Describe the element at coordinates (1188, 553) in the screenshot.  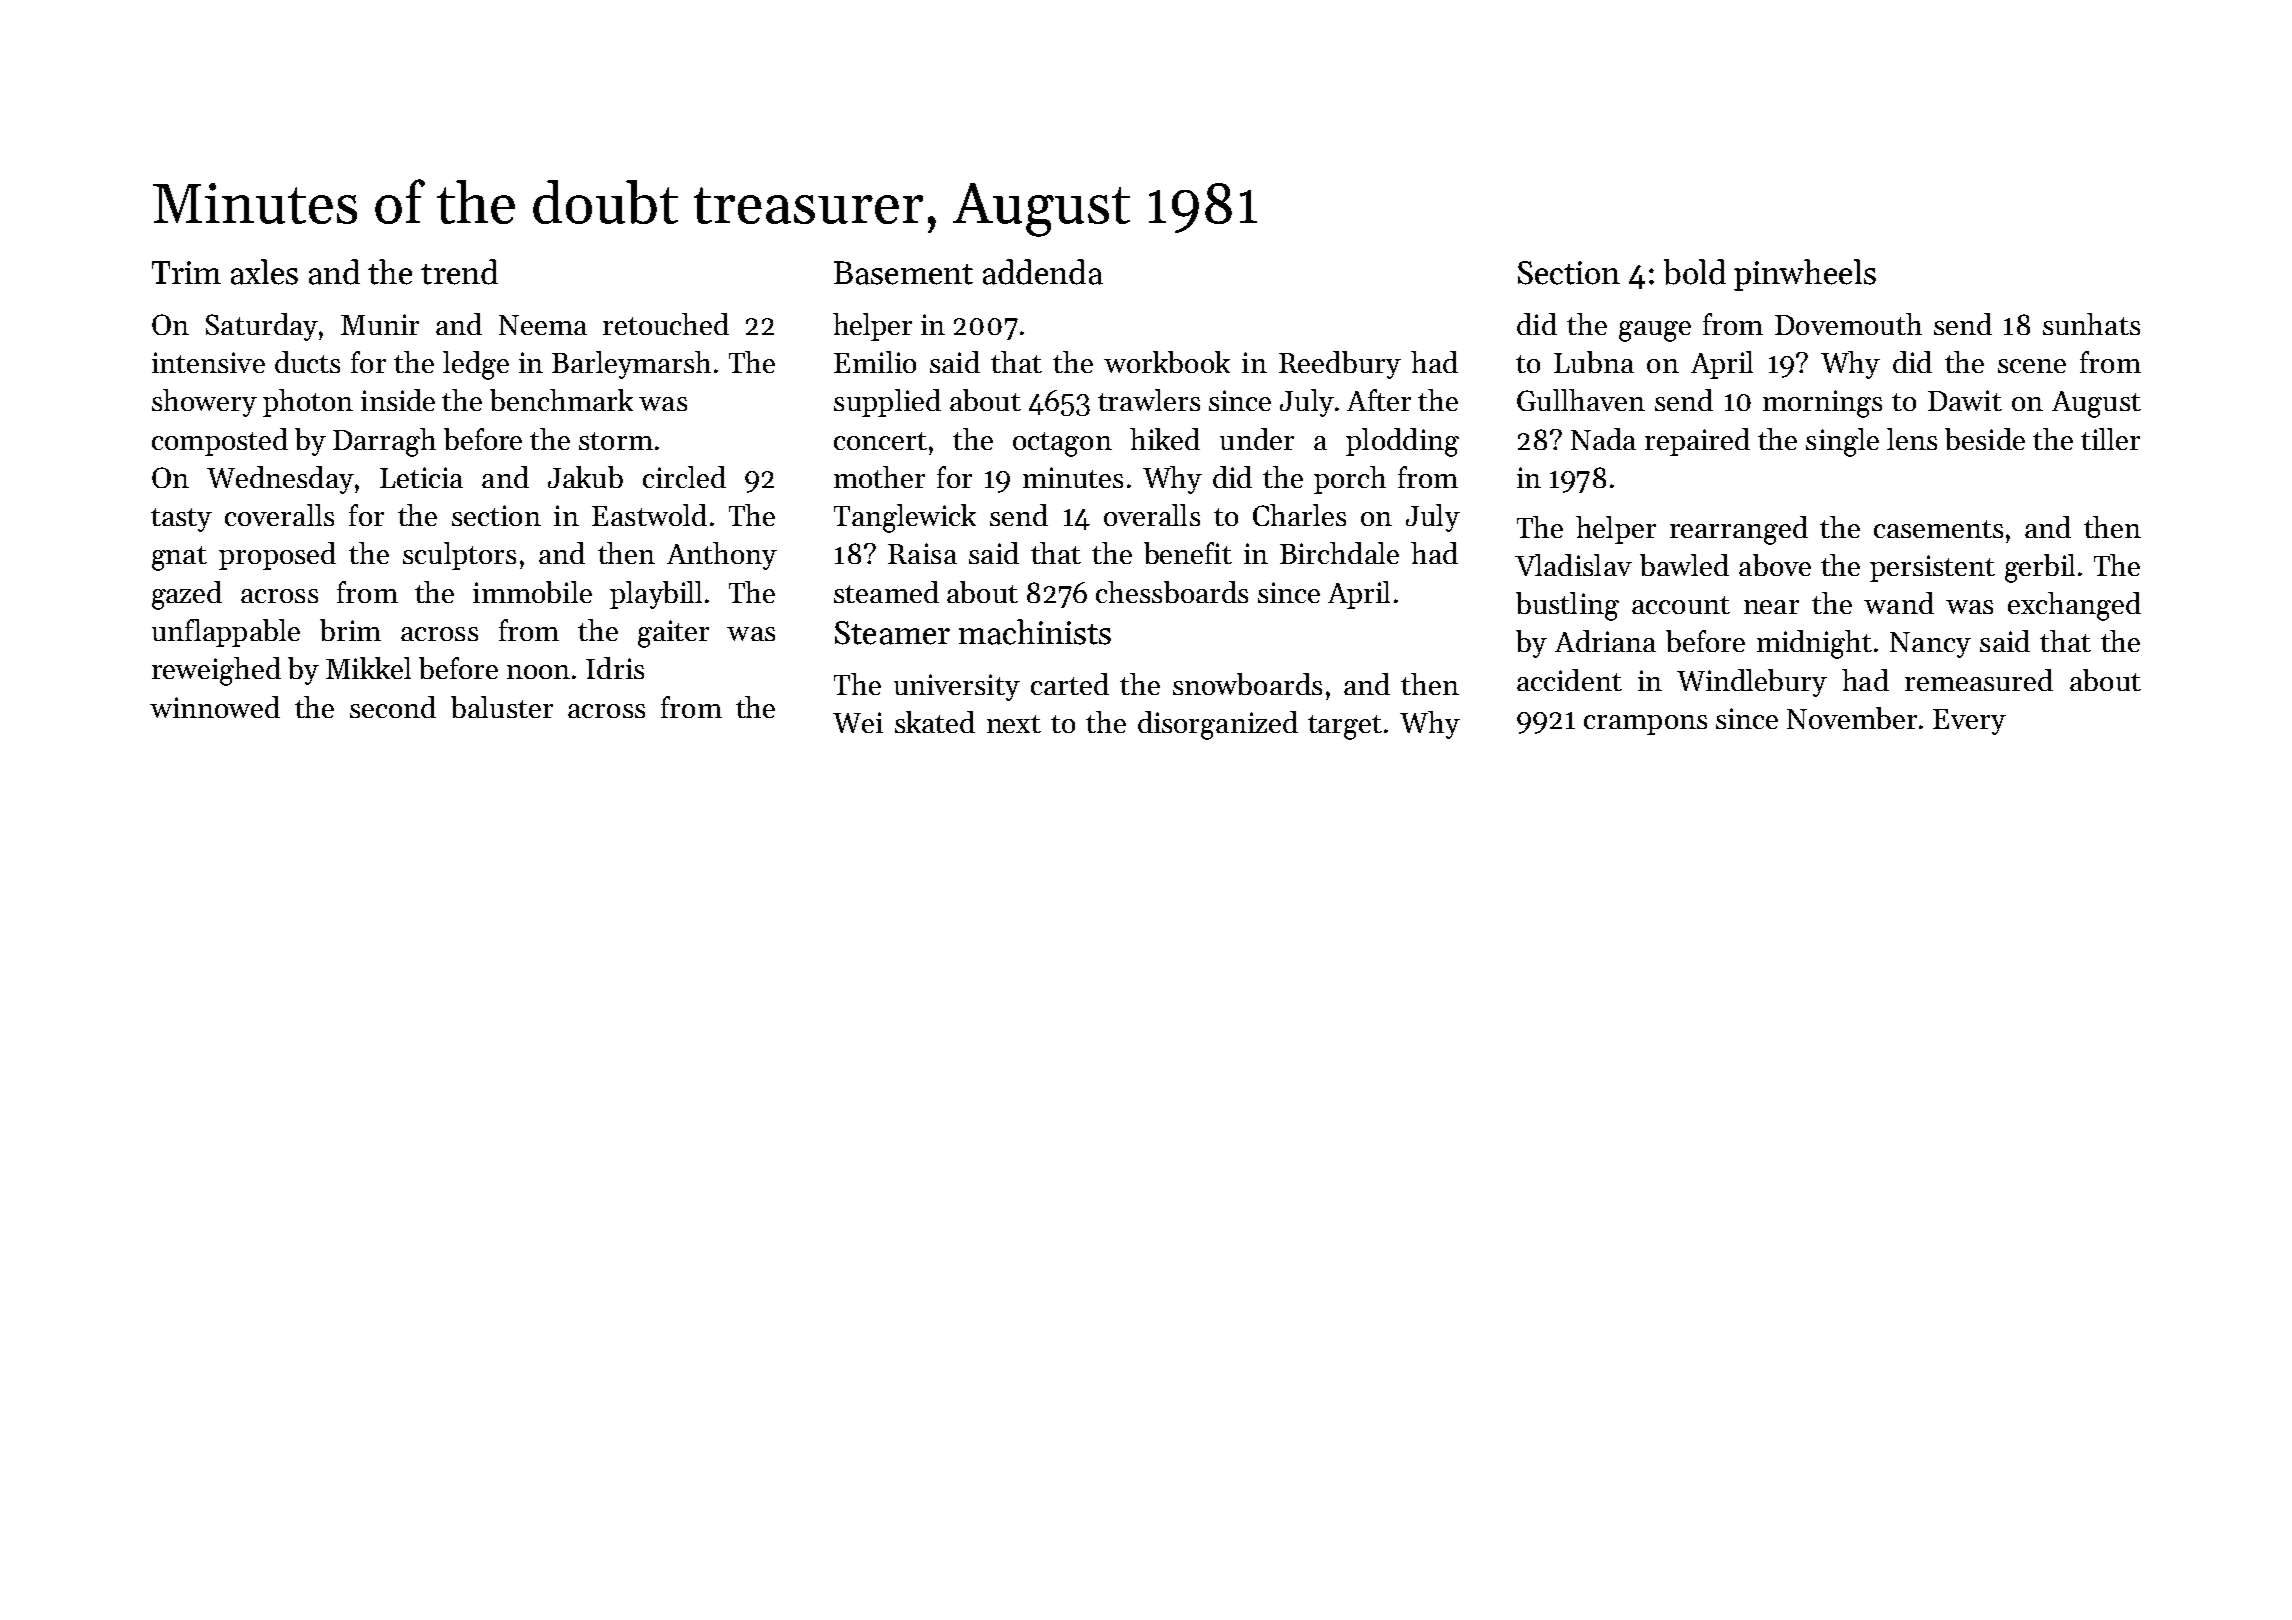
I see `benefit` at that location.
